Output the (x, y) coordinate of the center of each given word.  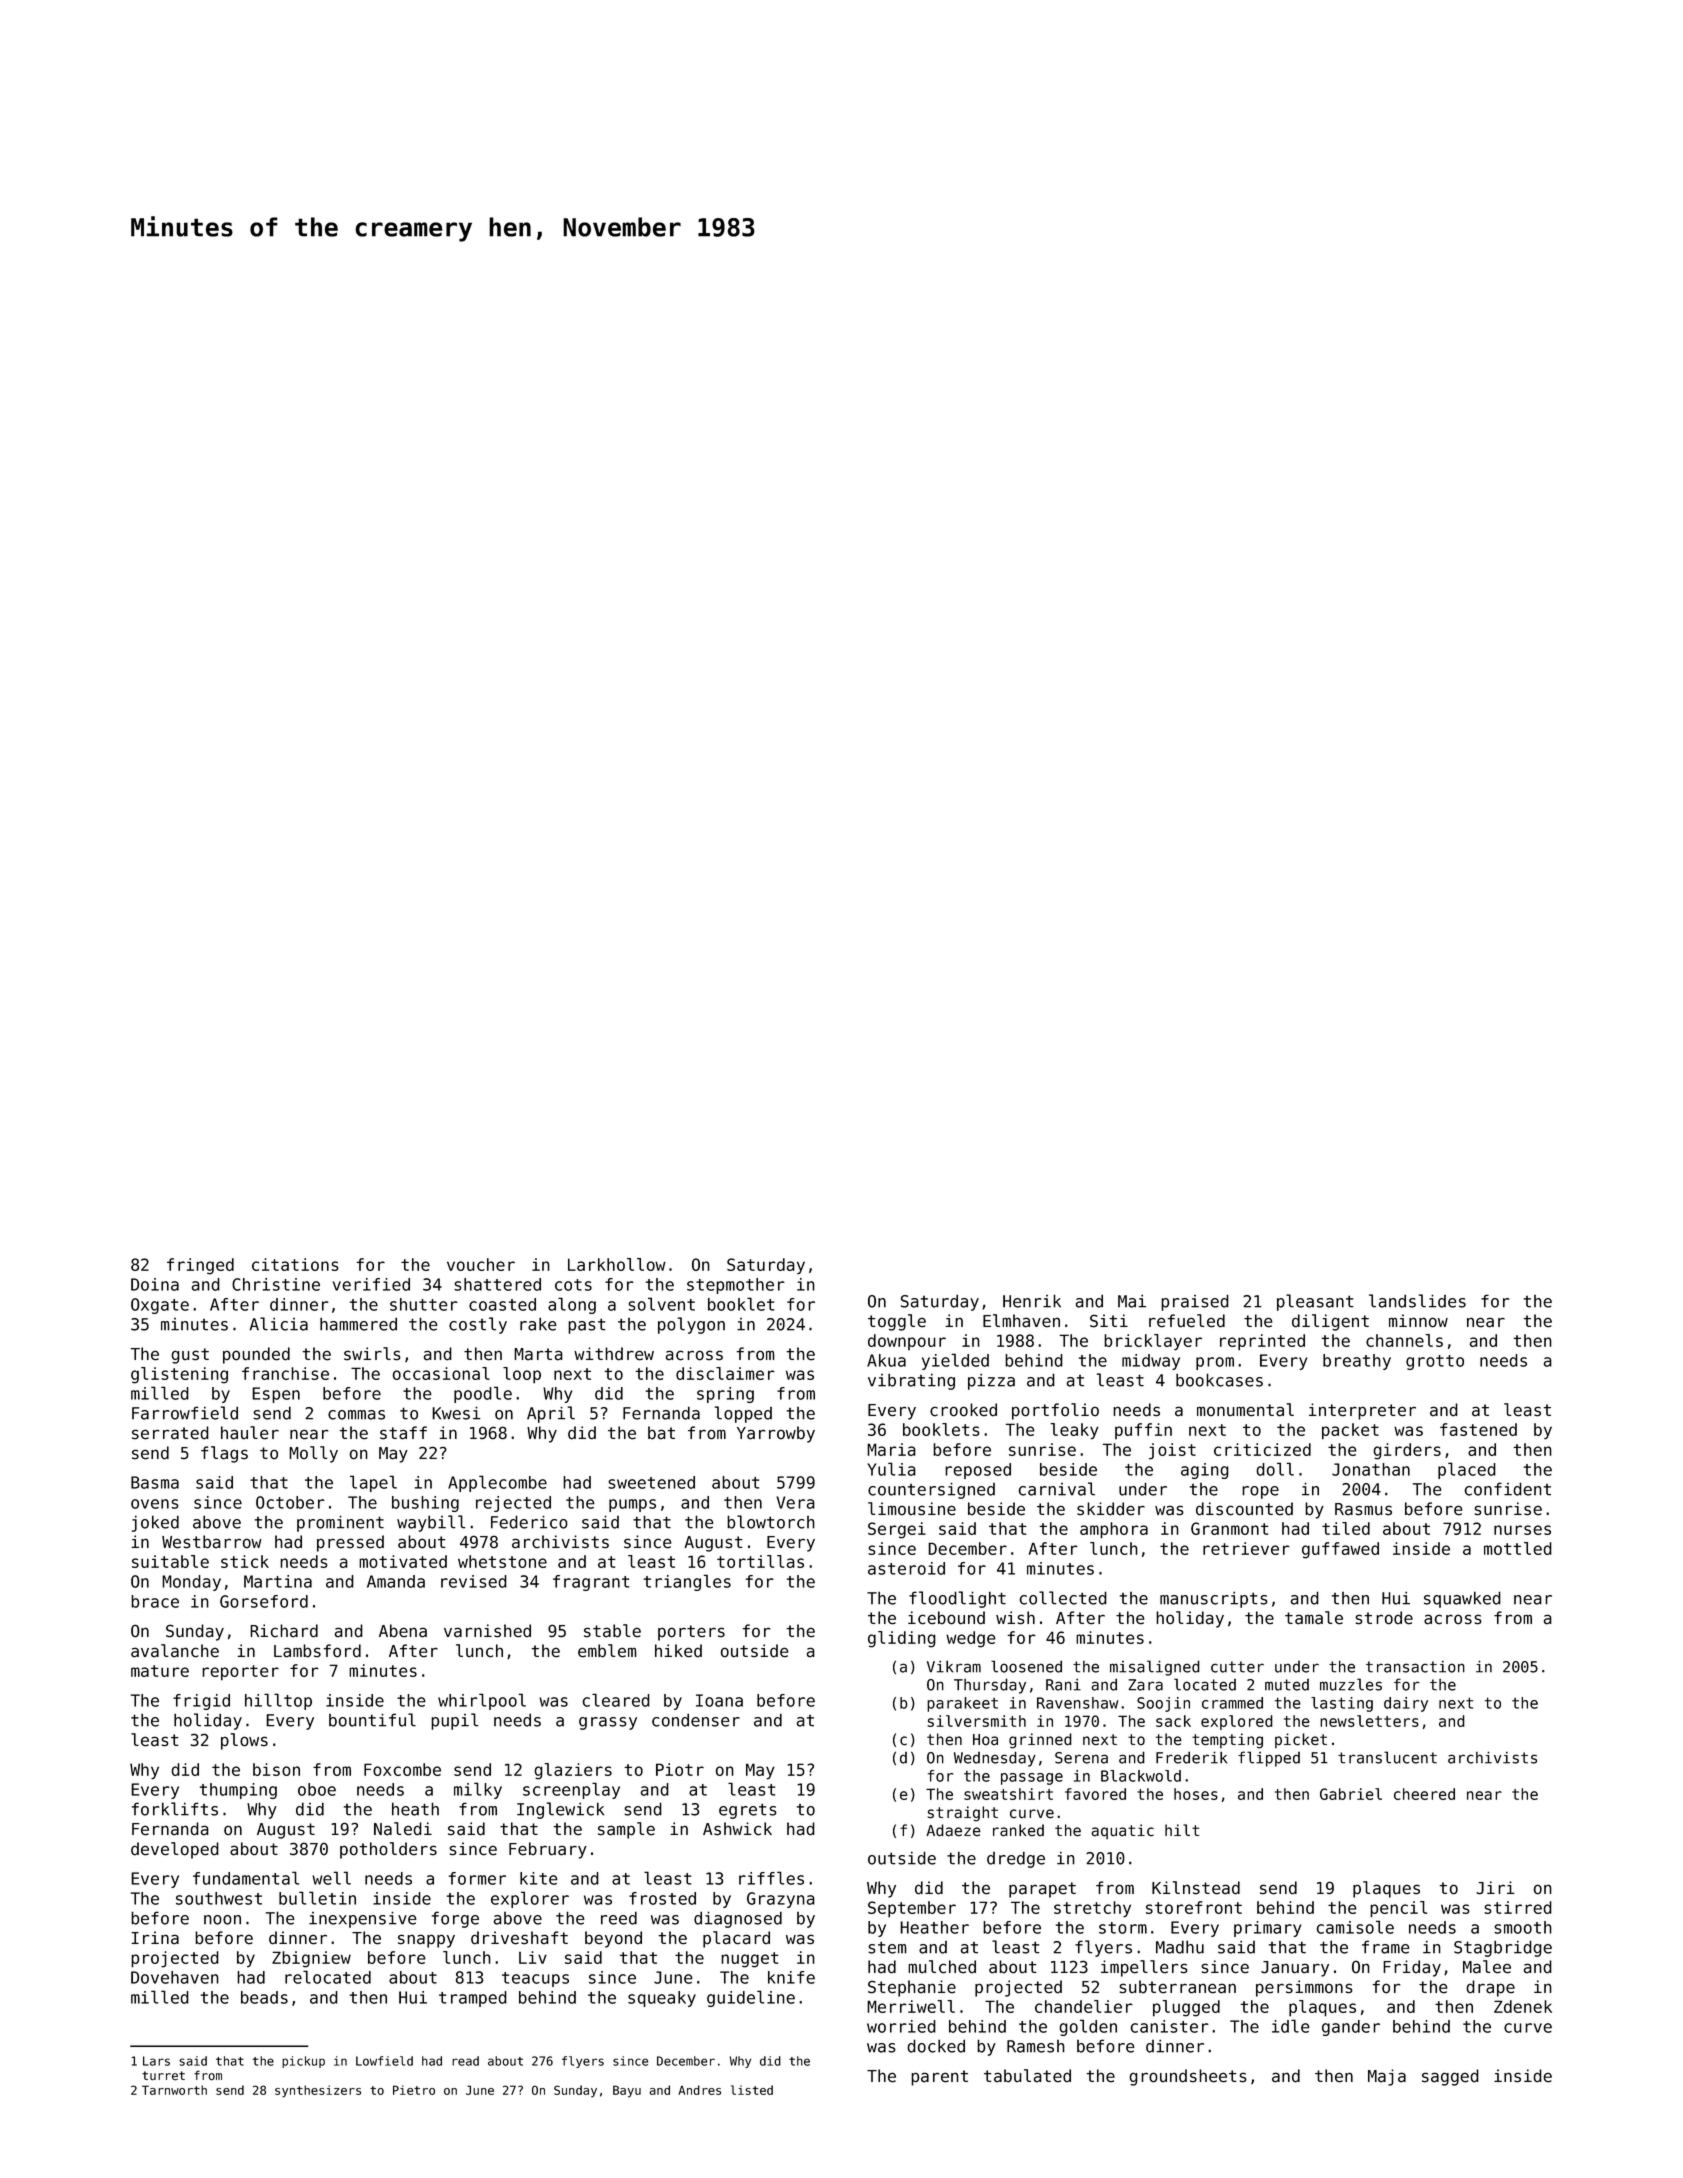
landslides (1417, 1301)
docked (936, 2046)
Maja (1387, 2077)
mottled (1518, 1548)
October (290, 1502)
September (912, 1909)
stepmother (736, 1286)
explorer (530, 1899)
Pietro (414, 2090)
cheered (1424, 1794)
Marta (538, 1354)
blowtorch (771, 1522)
